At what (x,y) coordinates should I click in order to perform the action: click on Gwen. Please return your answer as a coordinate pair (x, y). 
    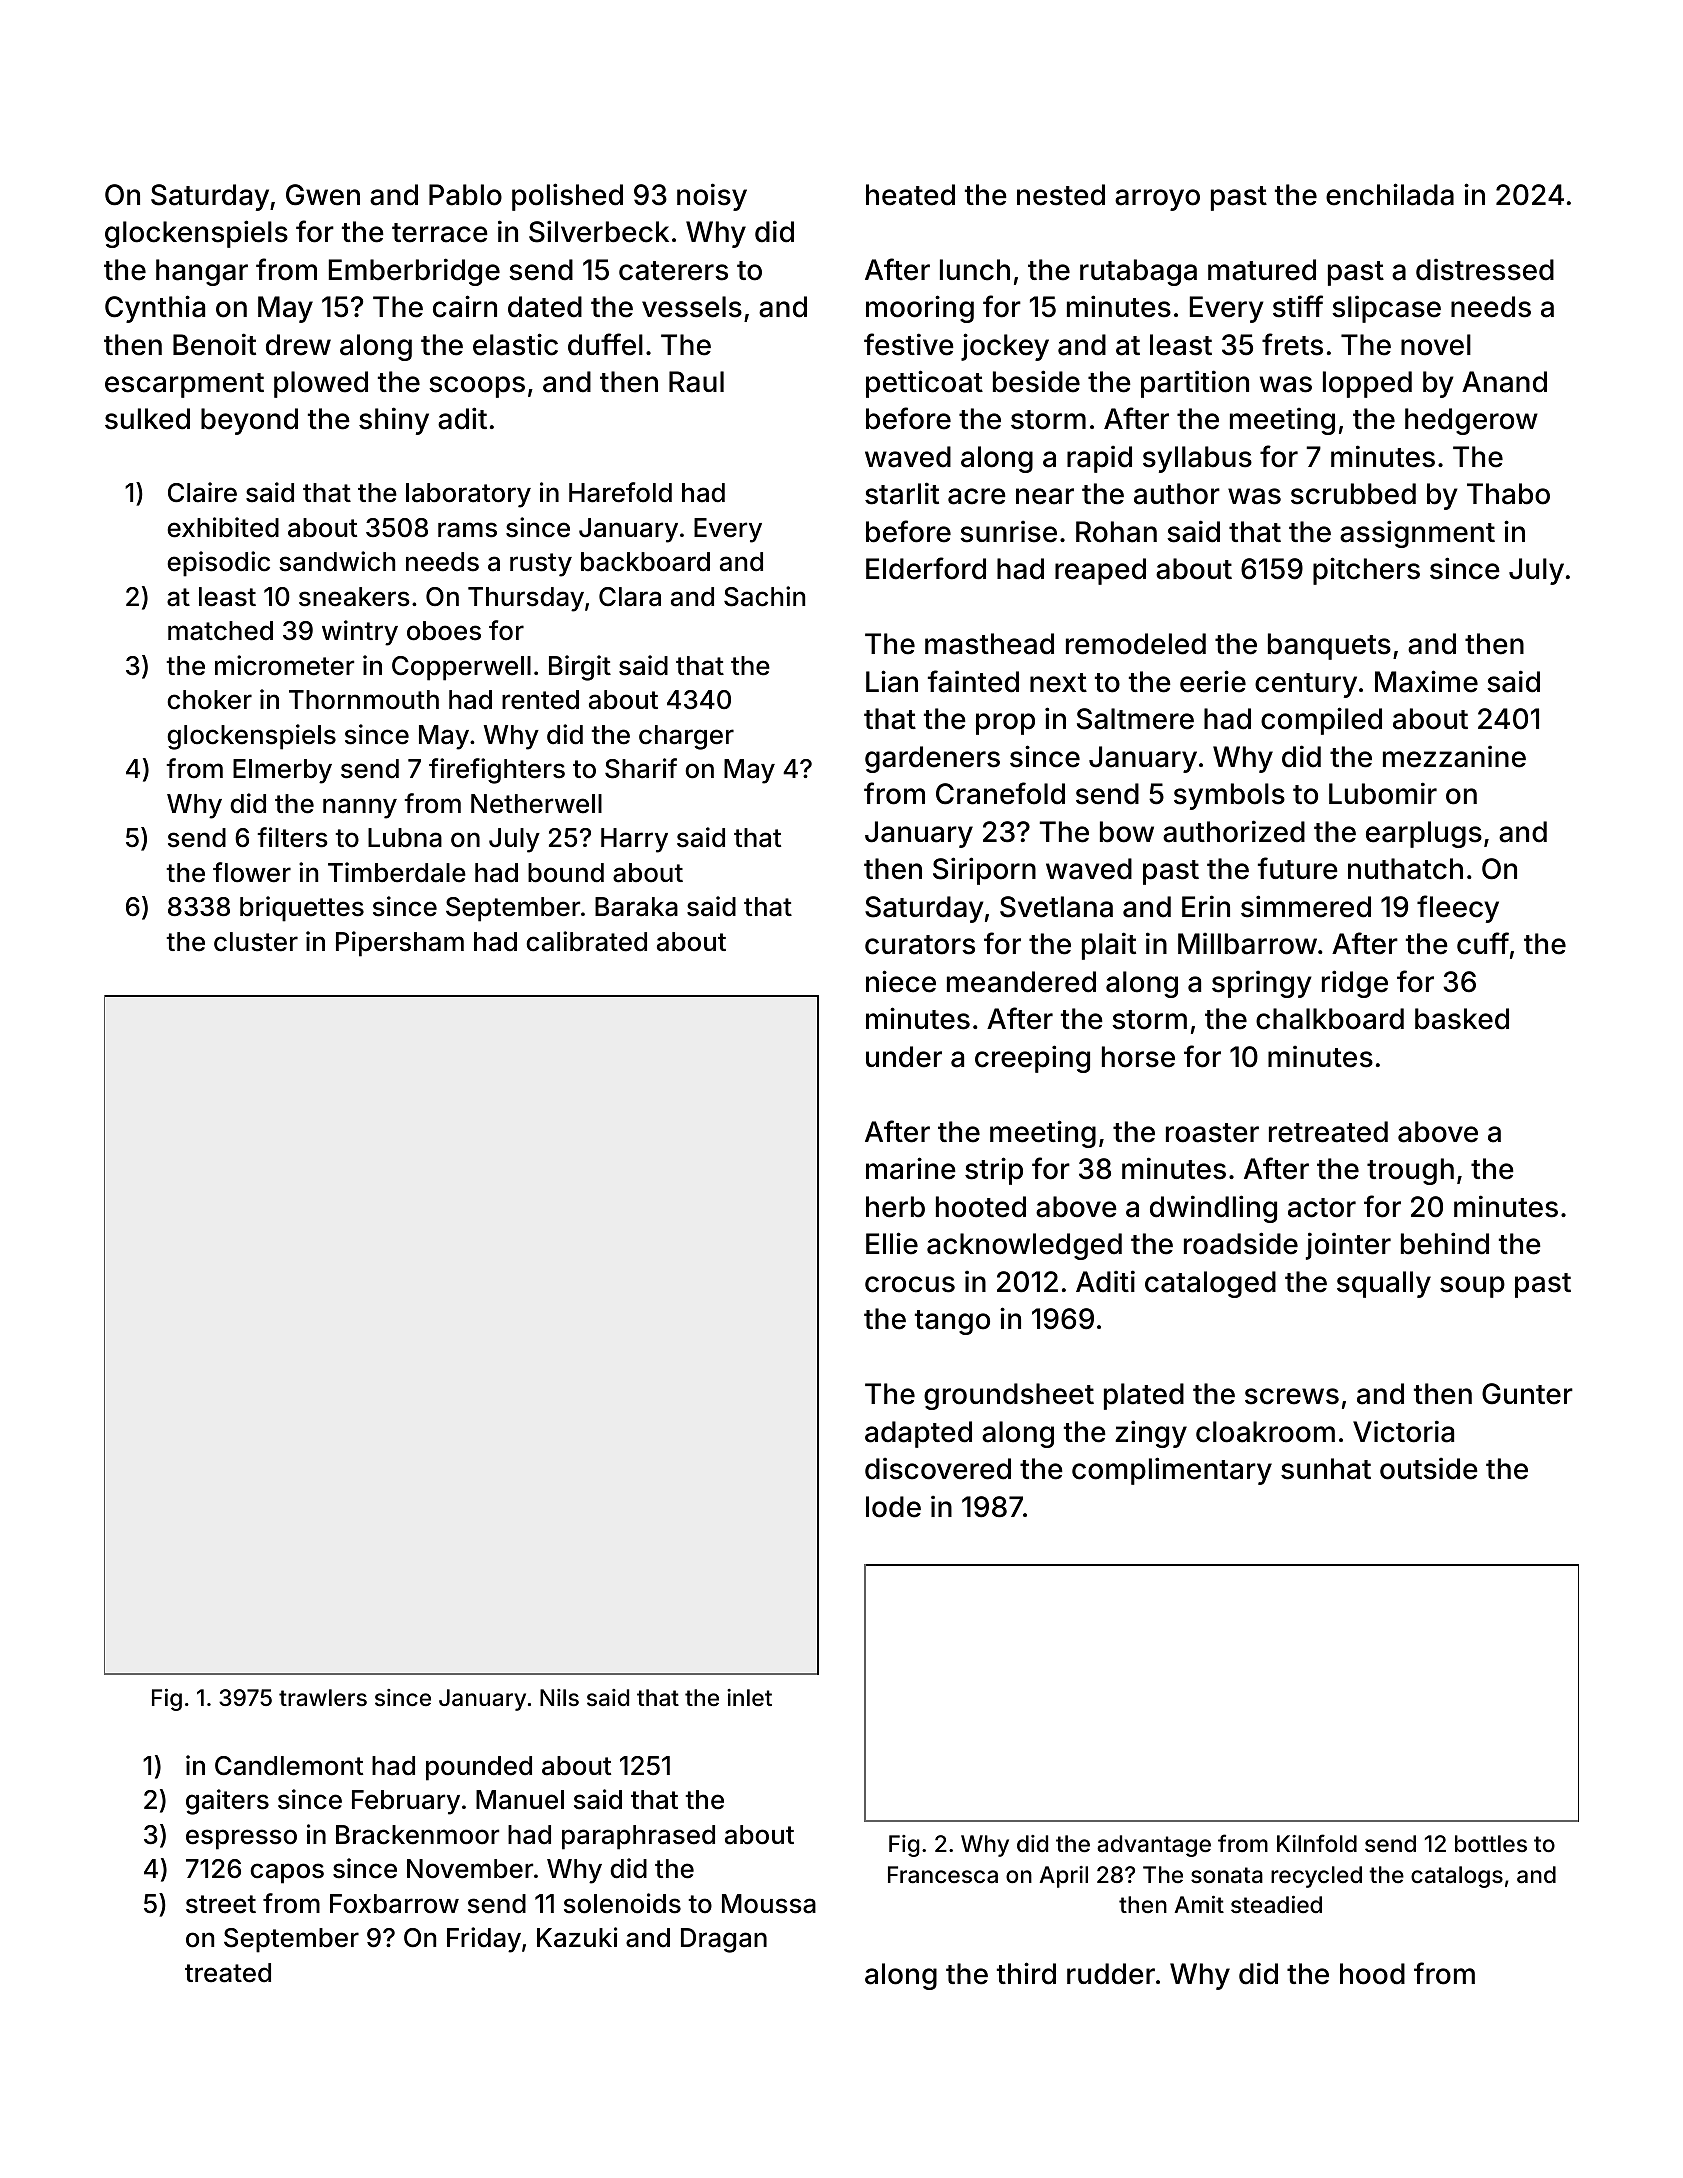
    Looking at the image, I should click on (323, 195).
